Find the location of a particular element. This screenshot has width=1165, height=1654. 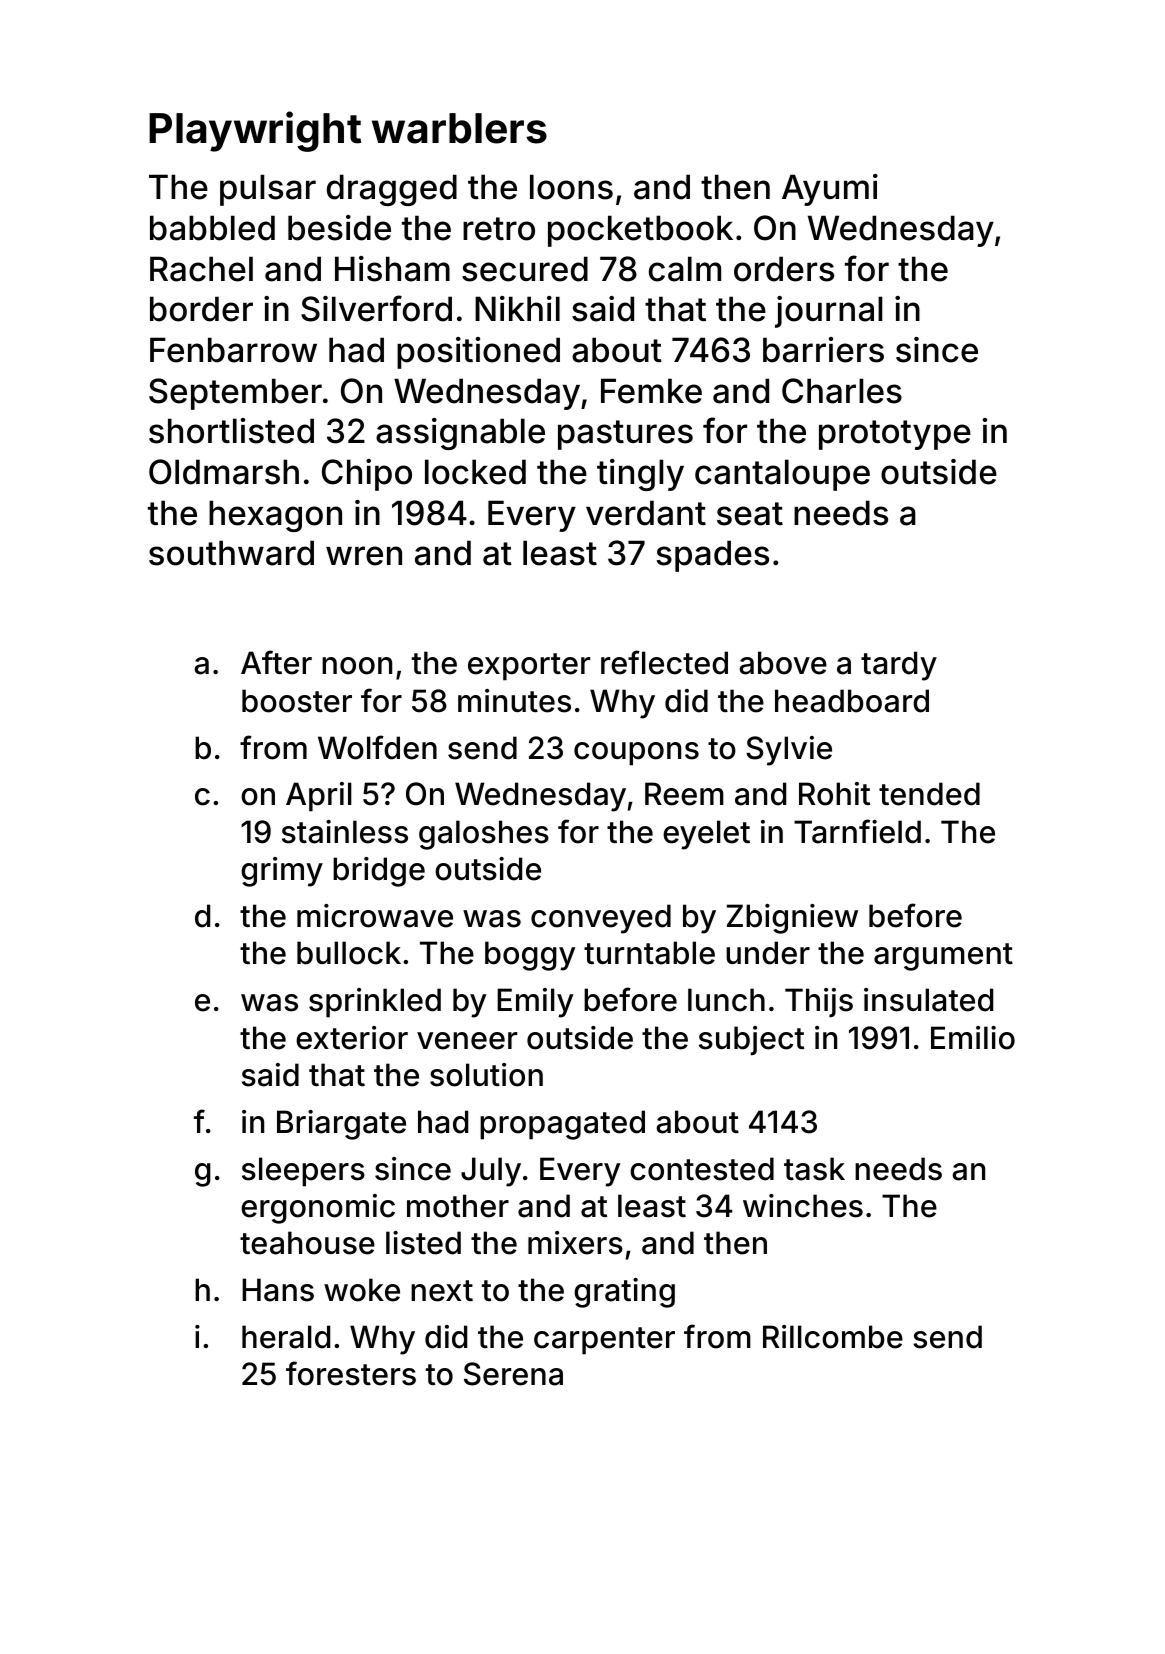

Oldmarsh is located at coordinates (224, 472).
